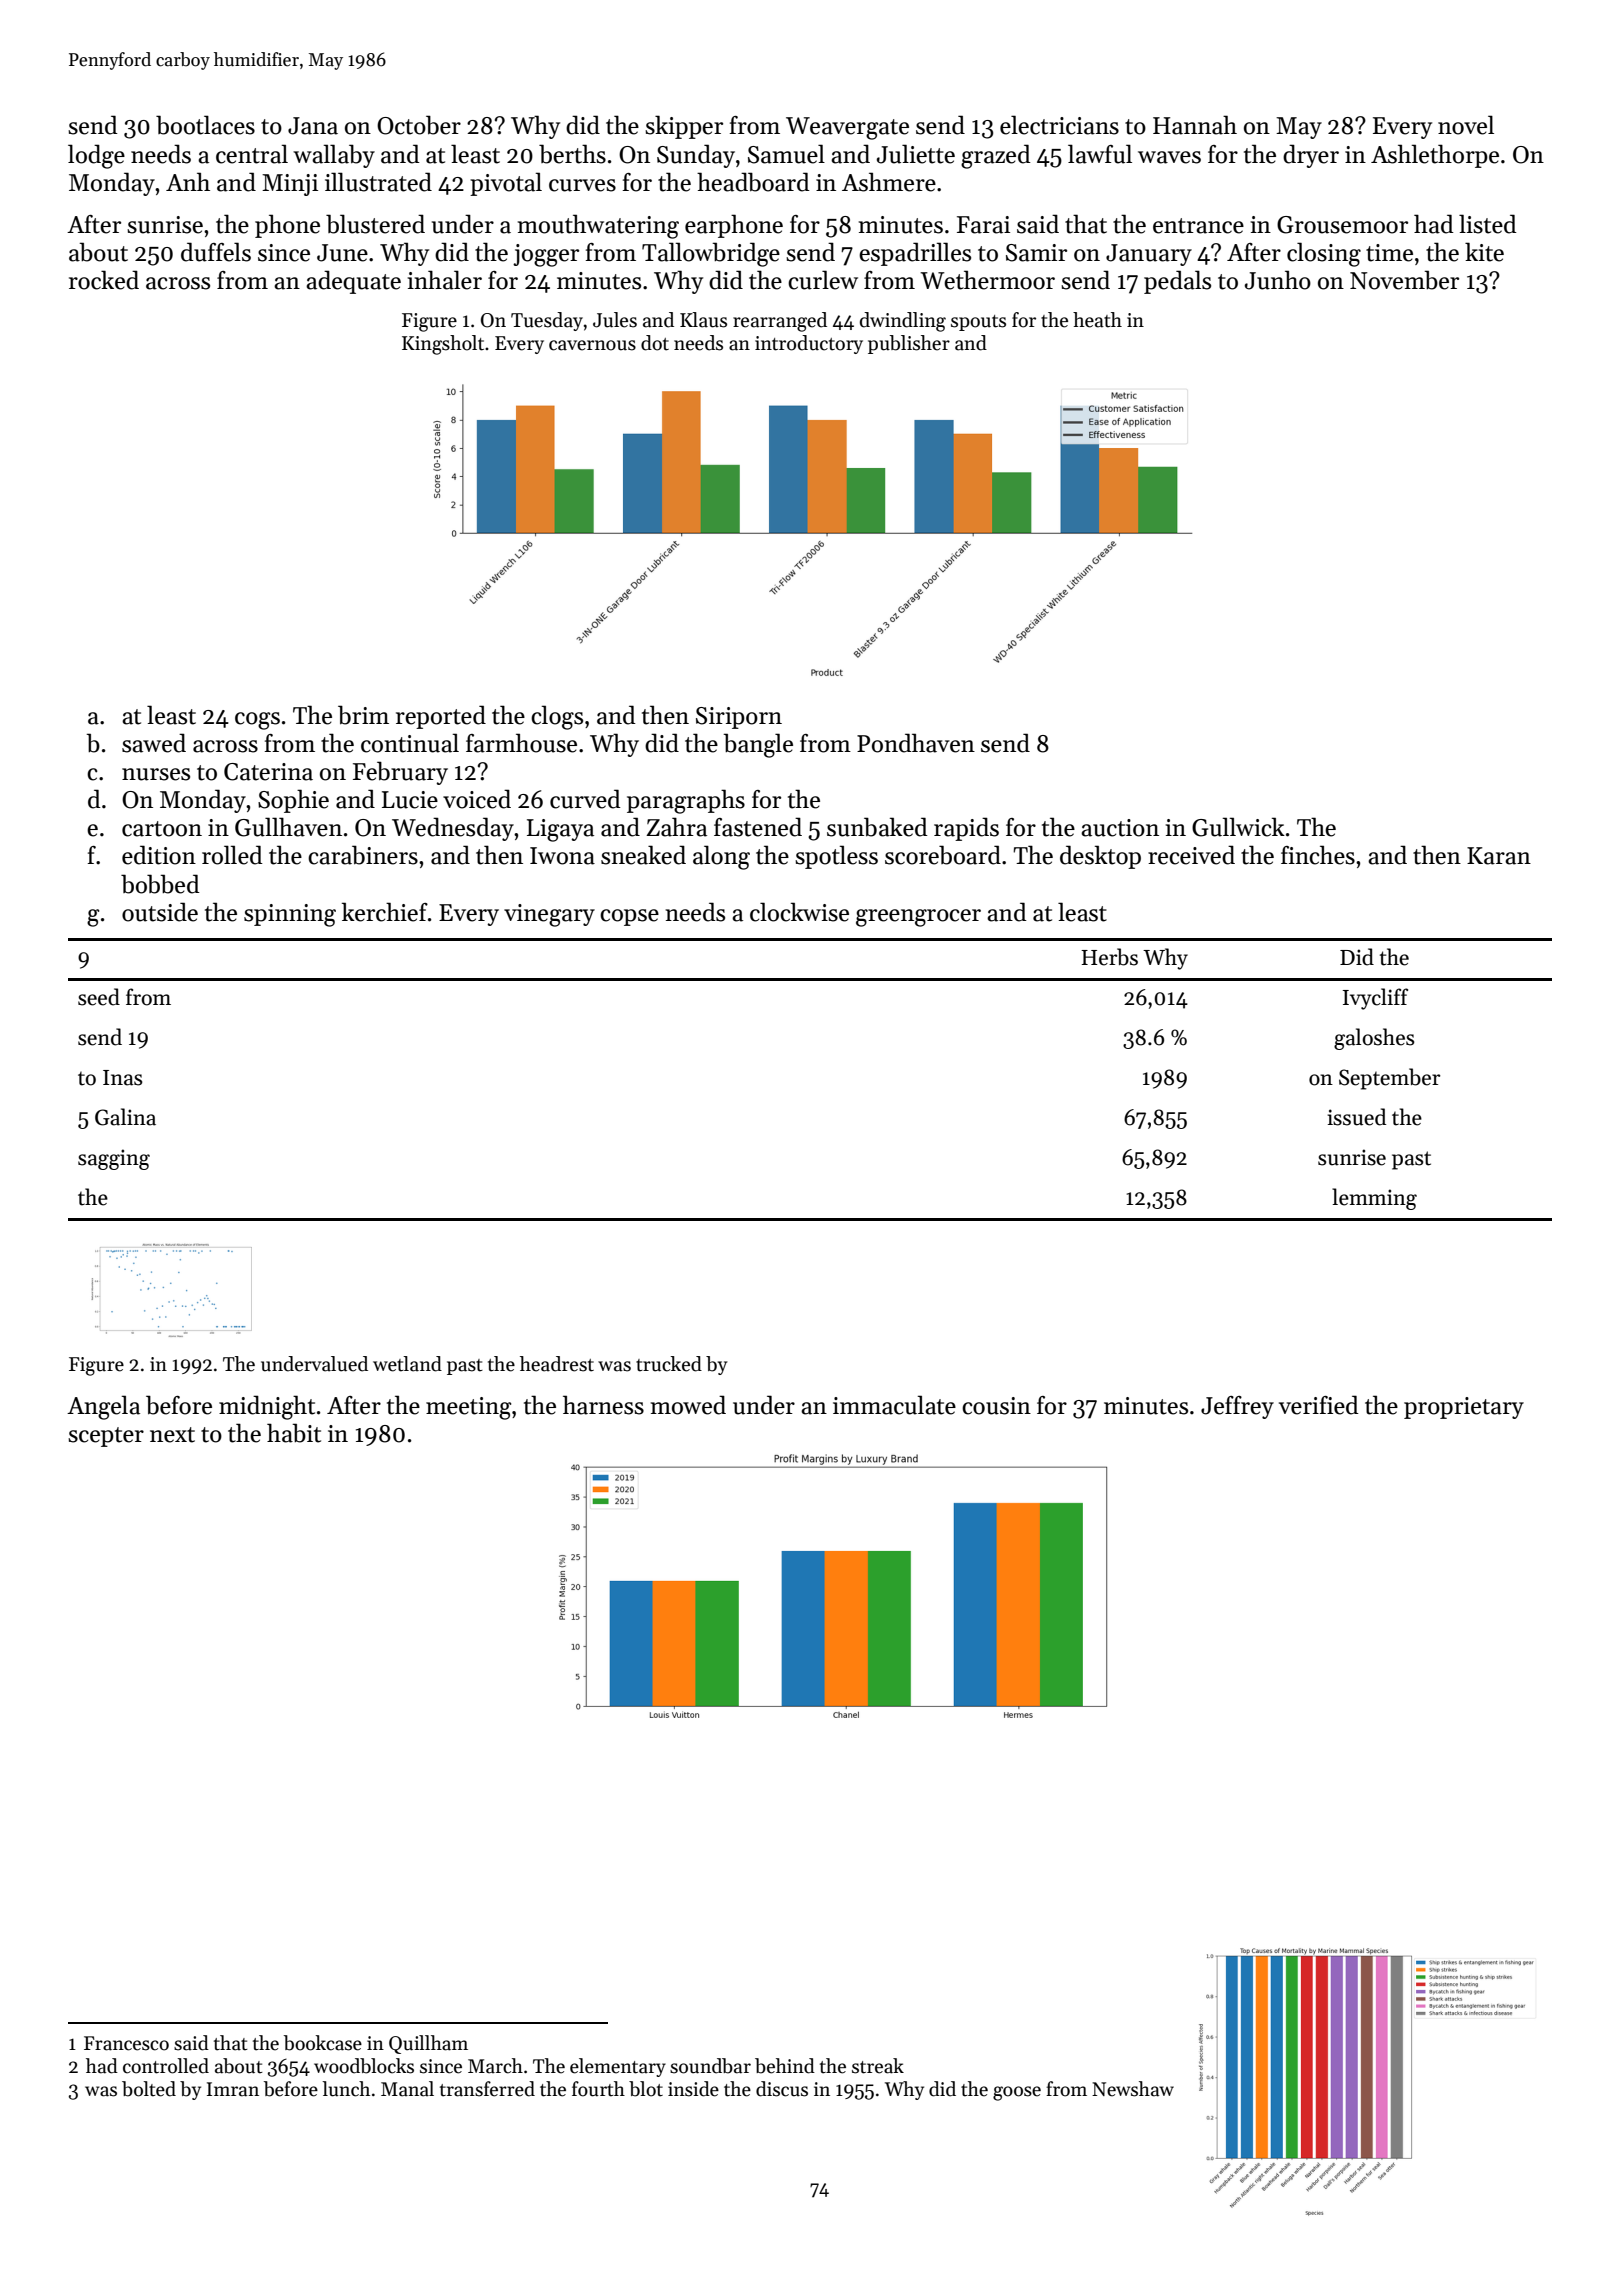  I want to click on clogs, so click(557, 717).
